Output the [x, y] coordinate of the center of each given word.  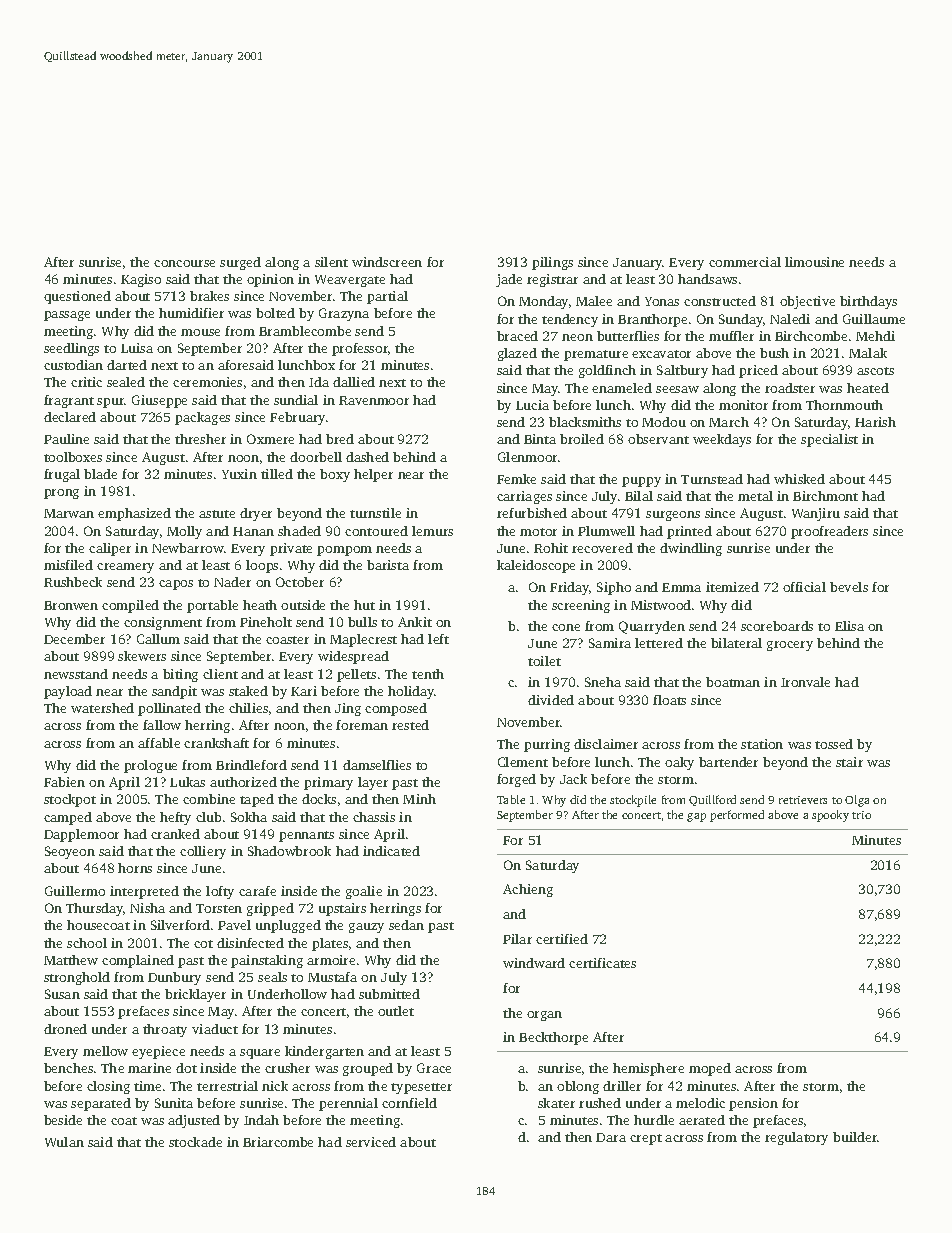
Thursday [94, 909]
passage [67, 316]
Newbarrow [188, 548]
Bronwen [71, 605]
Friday [570, 588]
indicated [391, 851]
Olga [857, 801]
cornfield [409, 1103]
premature [596, 355]
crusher [287, 1068]
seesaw [677, 389]
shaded [299, 531]
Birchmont [825, 496]
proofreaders [829, 532]
